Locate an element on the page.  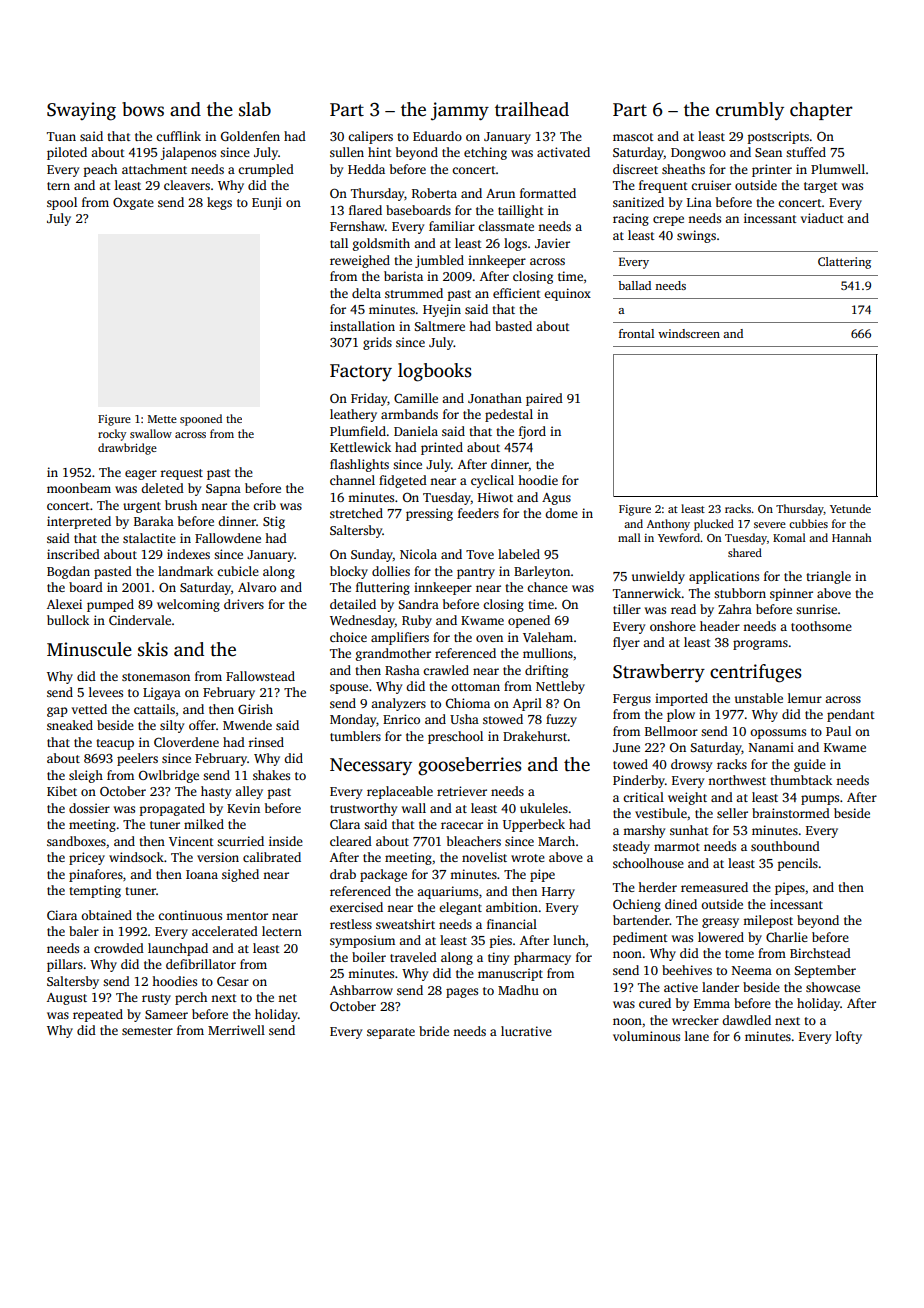
marmot is located at coordinates (677, 847).
